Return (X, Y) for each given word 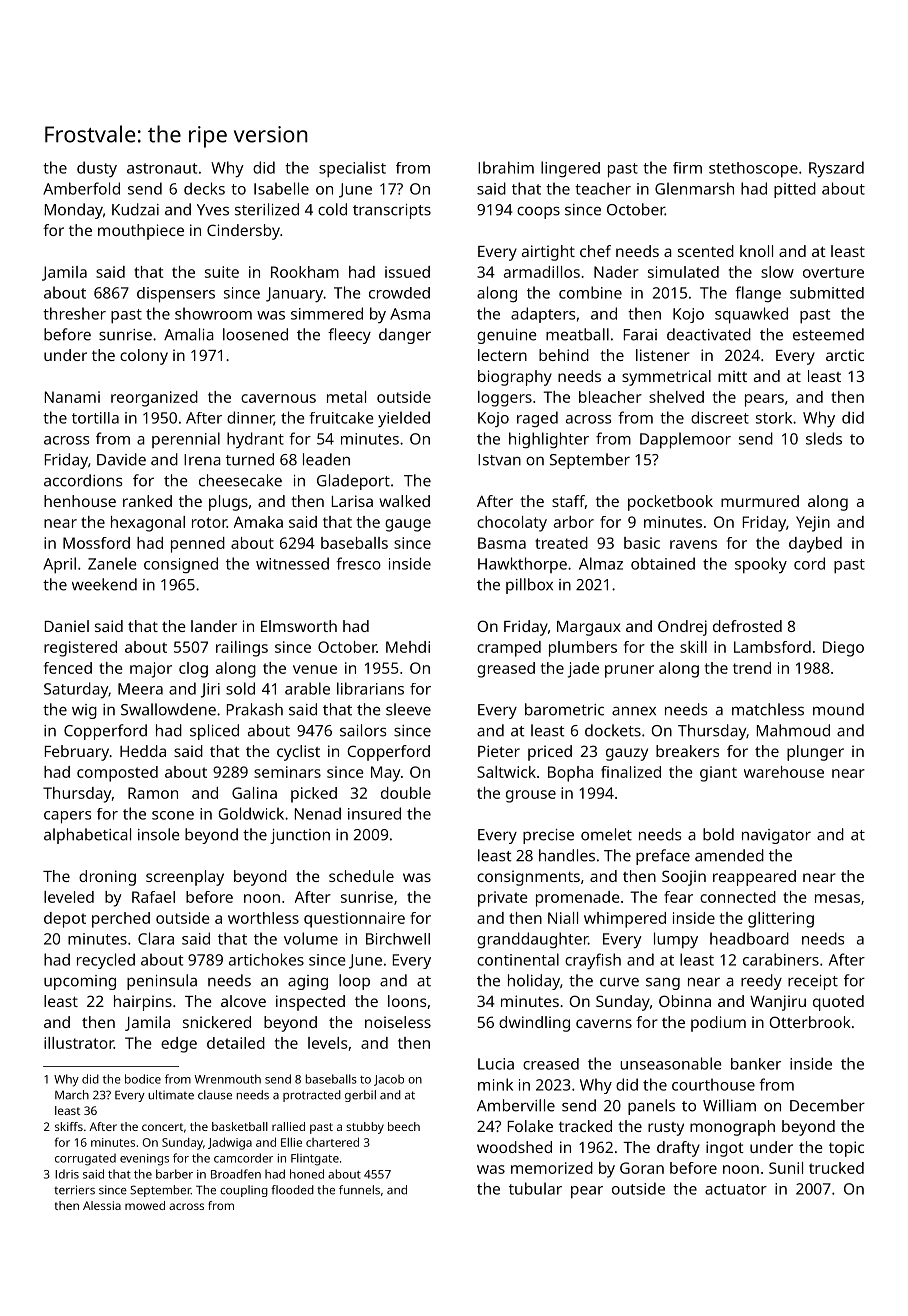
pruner (629, 671)
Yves (213, 210)
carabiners (781, 959)
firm (687, 168)
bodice (143, 1079)
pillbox (529, 586)
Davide (121, 459)
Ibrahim (506, 167)
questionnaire (354, 920)
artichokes (266, 959)
